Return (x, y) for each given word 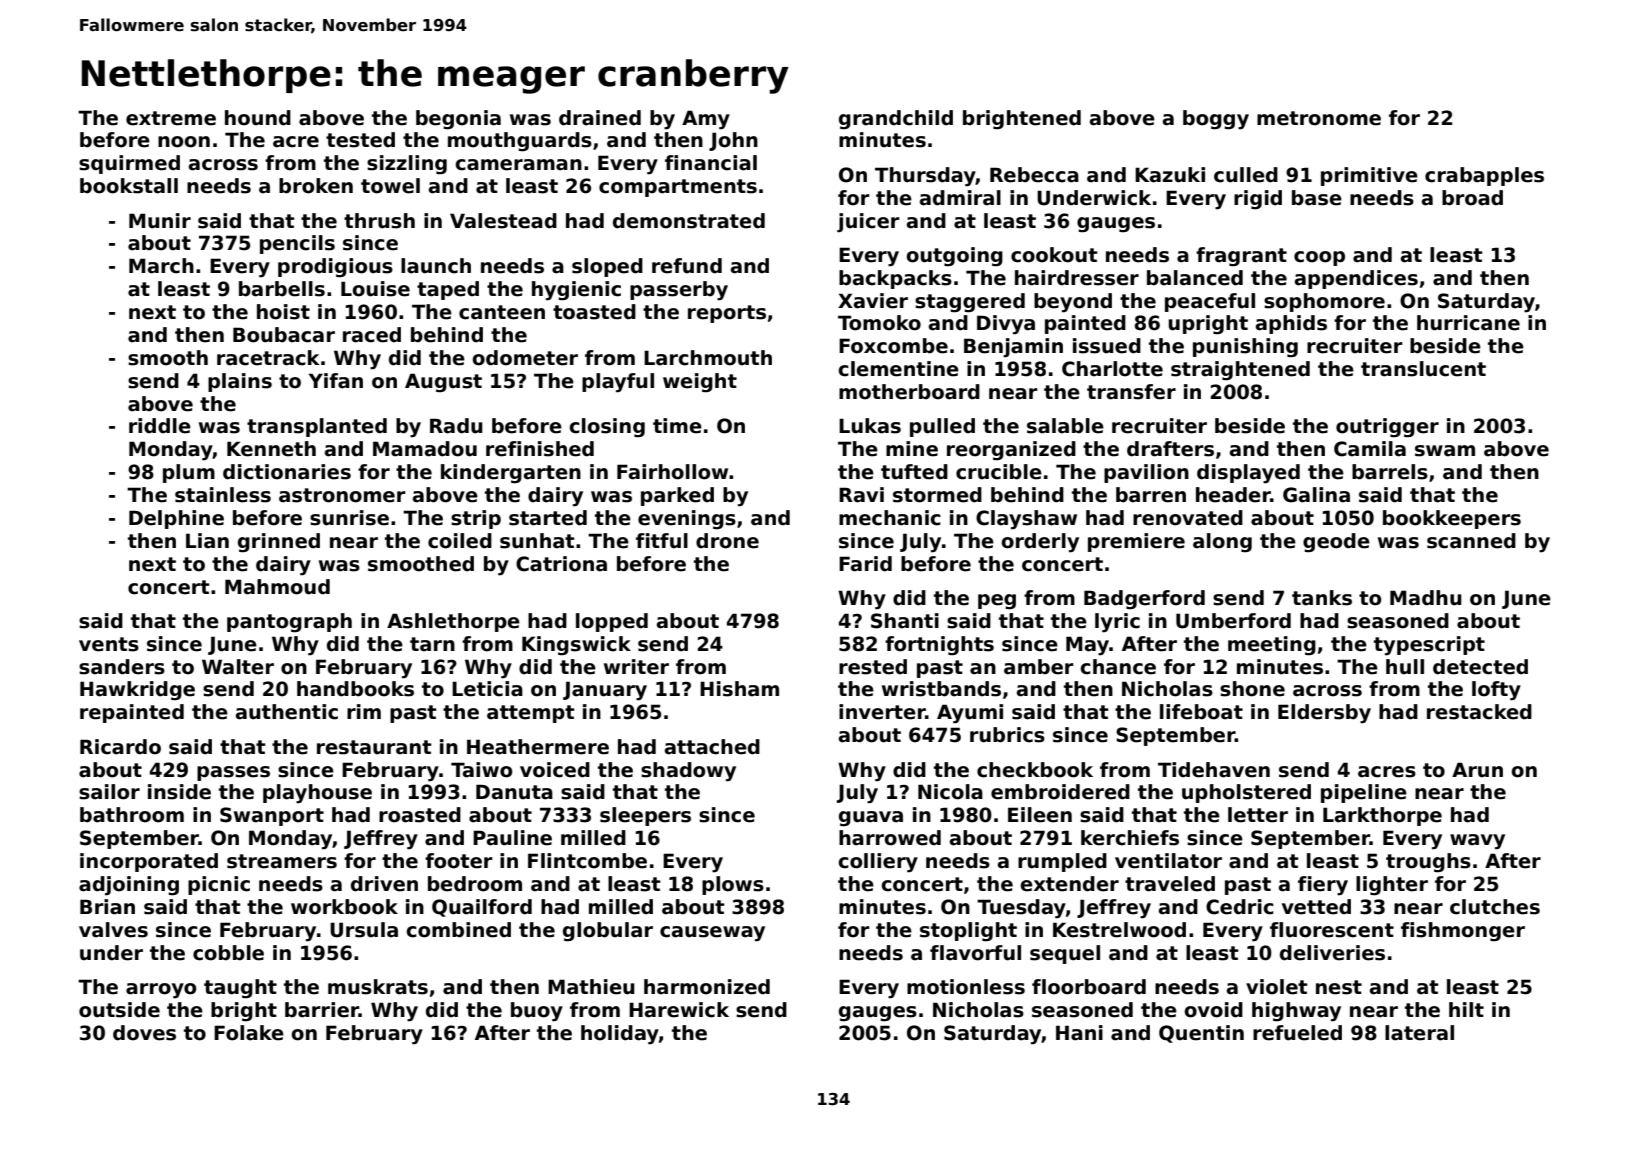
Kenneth (271, 449)
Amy (706, 120)
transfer (1131, 392)
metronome (1319, 118)
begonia (458, 120)
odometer (525, 358)
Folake (249, 1033)
